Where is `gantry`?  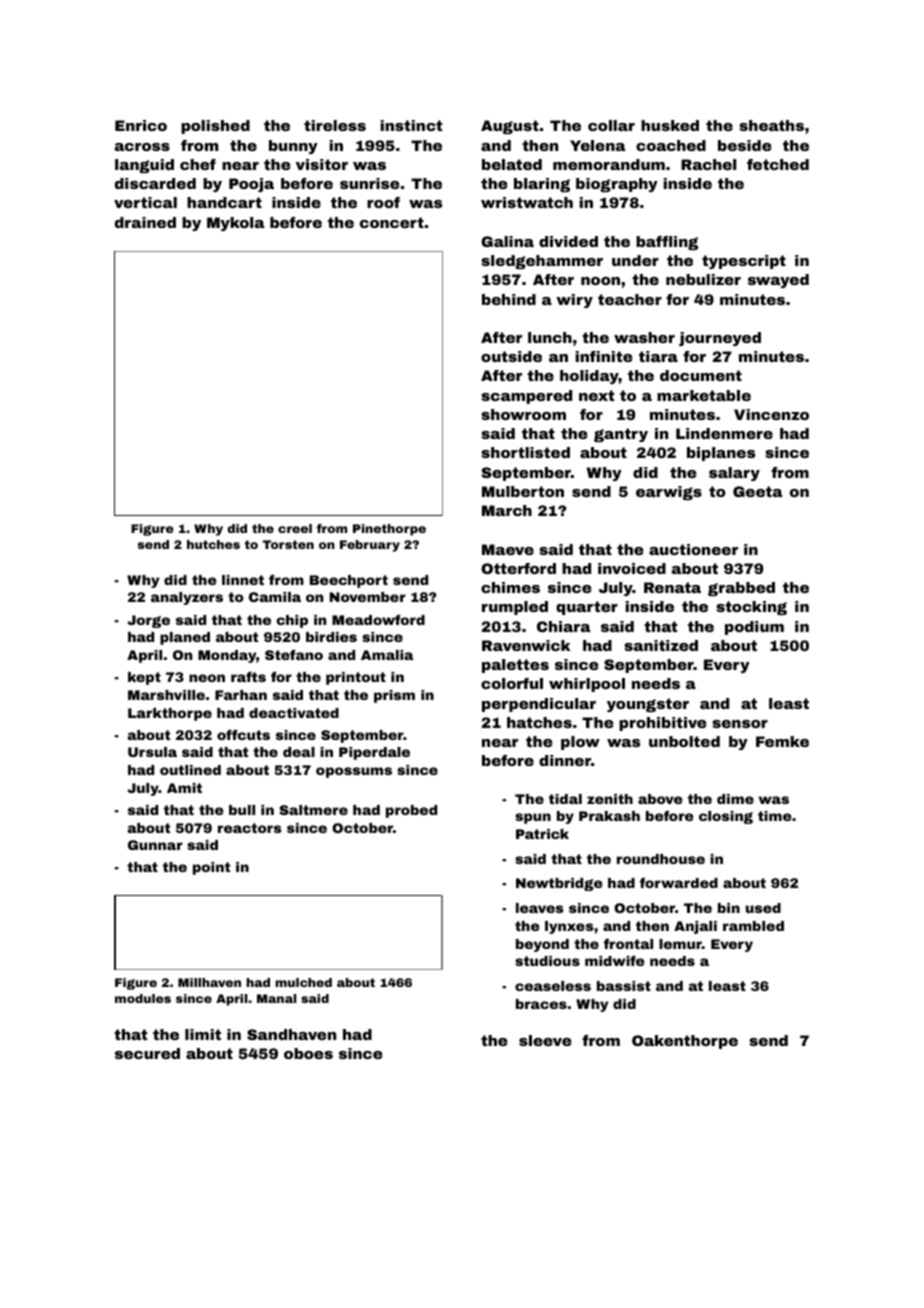 gantry is located at coordinates (621, 435).
